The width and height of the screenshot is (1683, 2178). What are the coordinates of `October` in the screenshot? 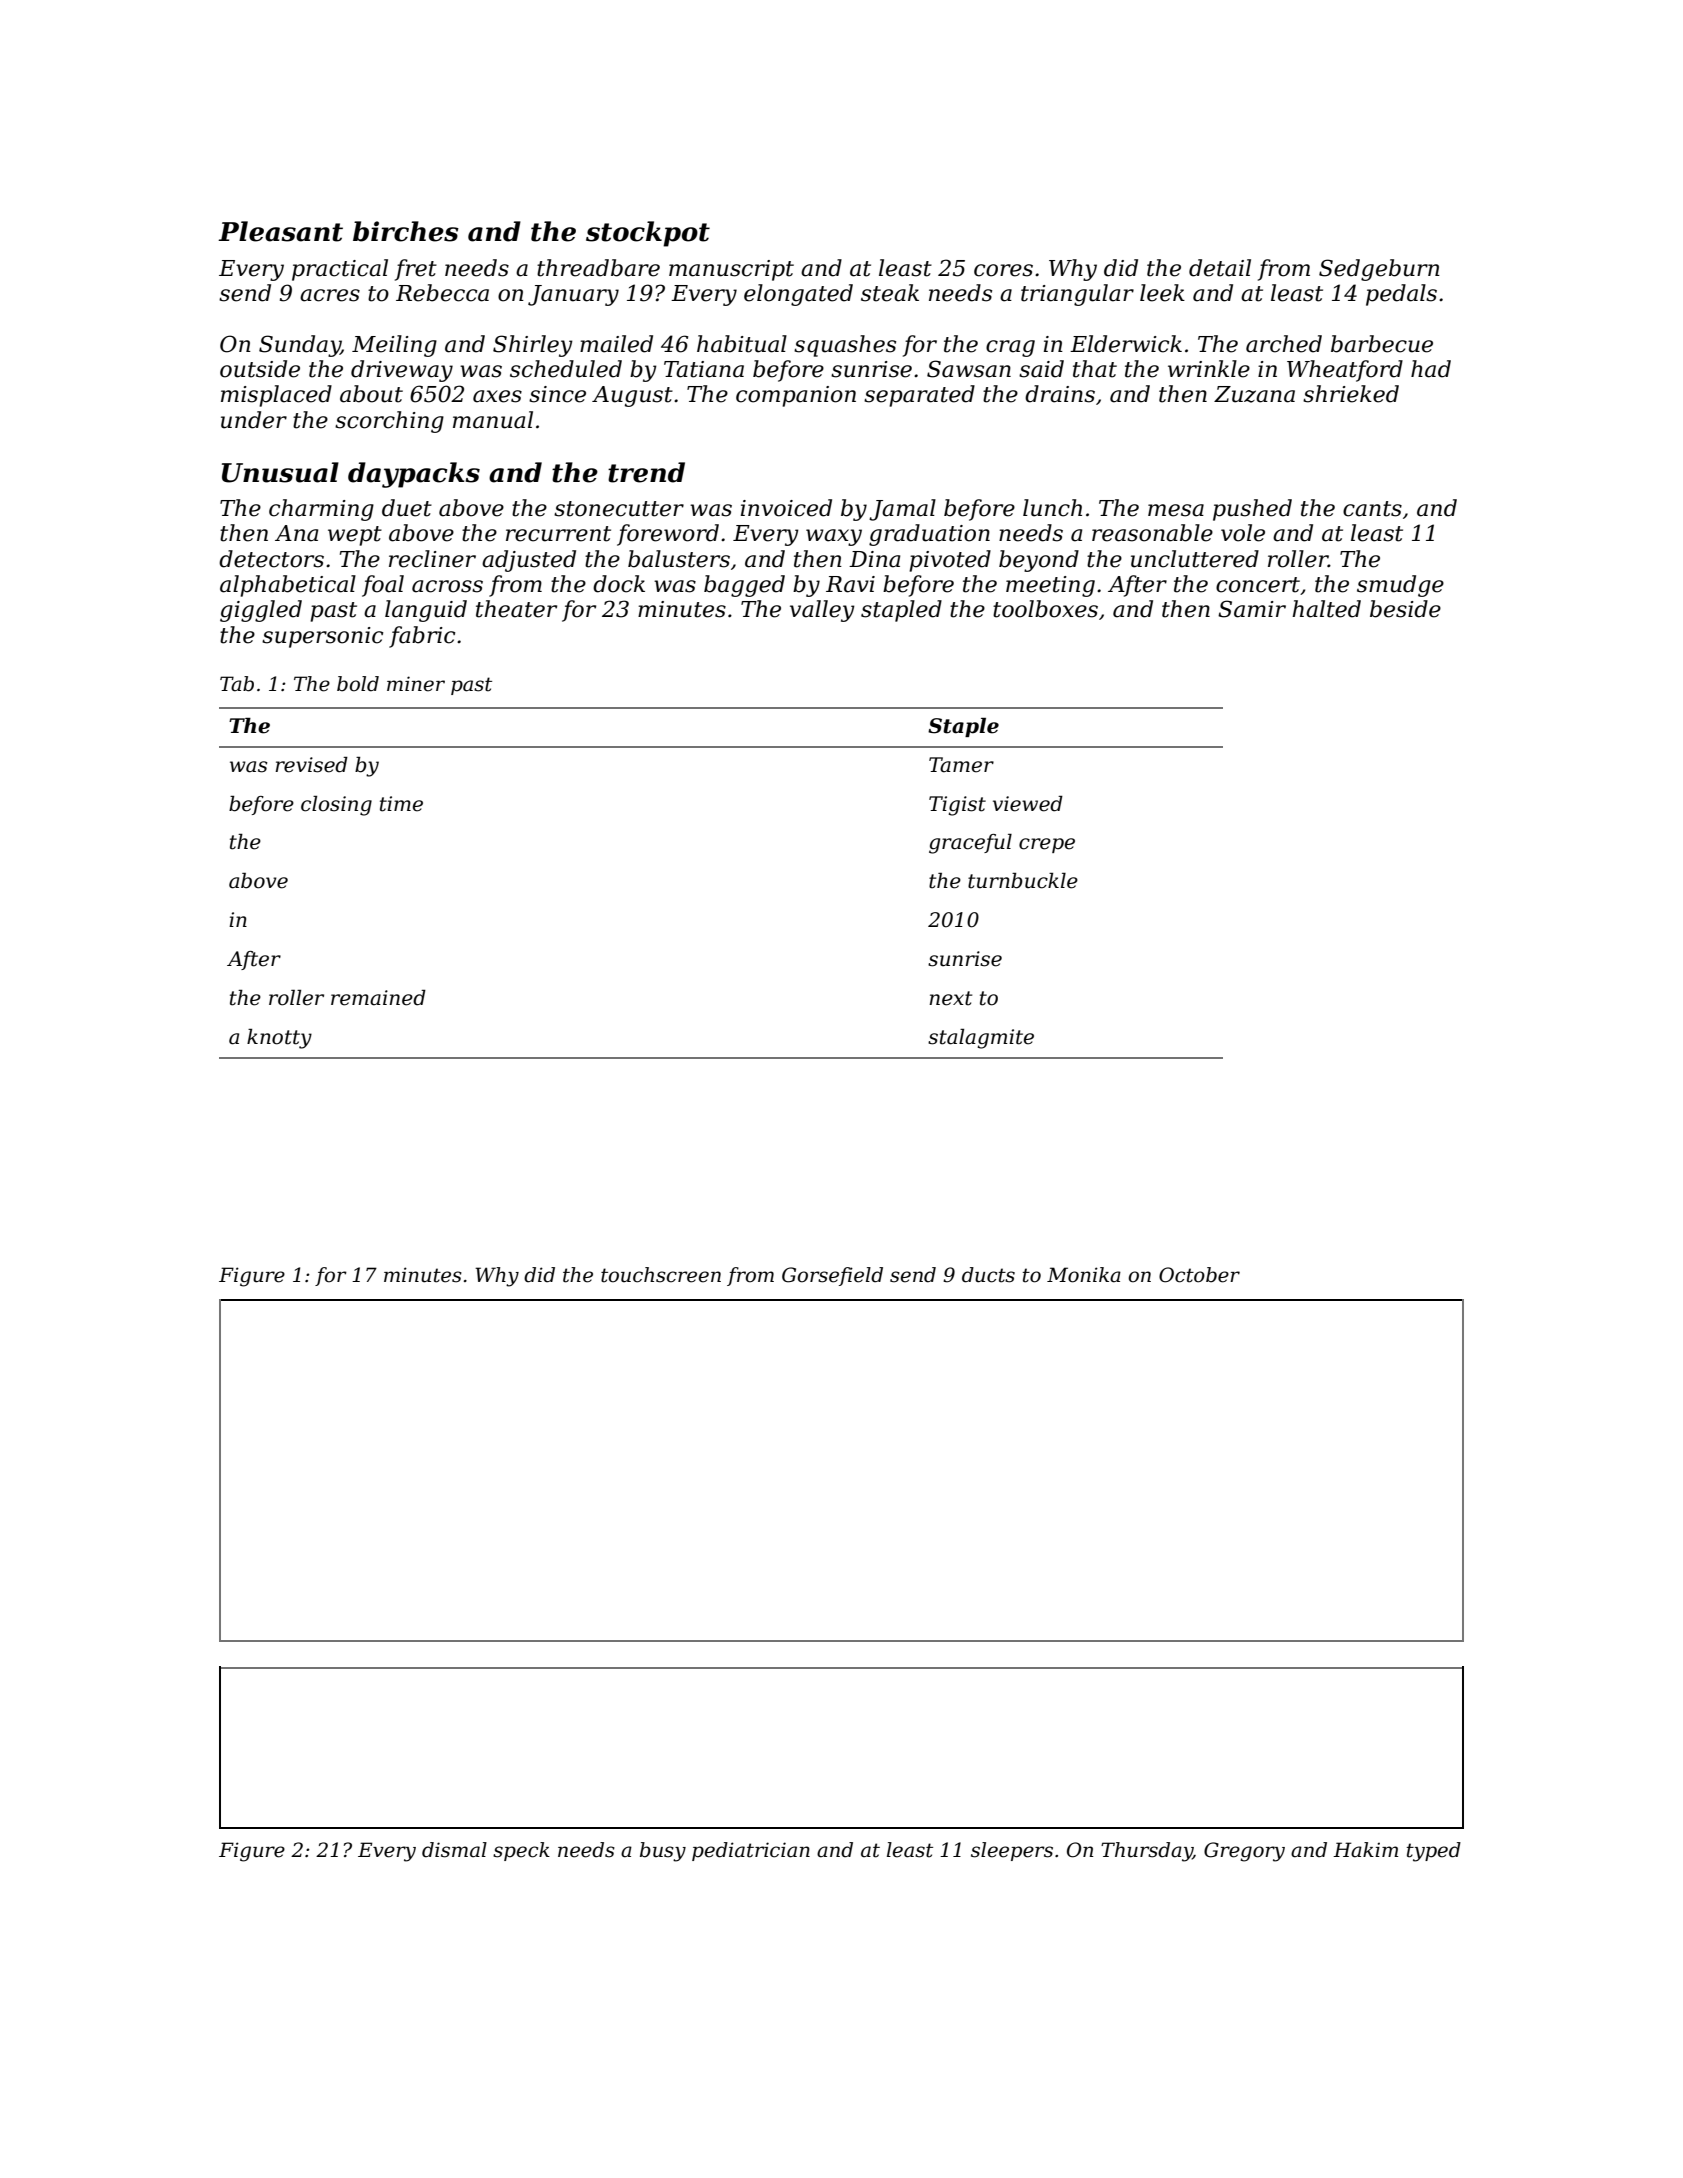 It's located at (1199, 1275).
